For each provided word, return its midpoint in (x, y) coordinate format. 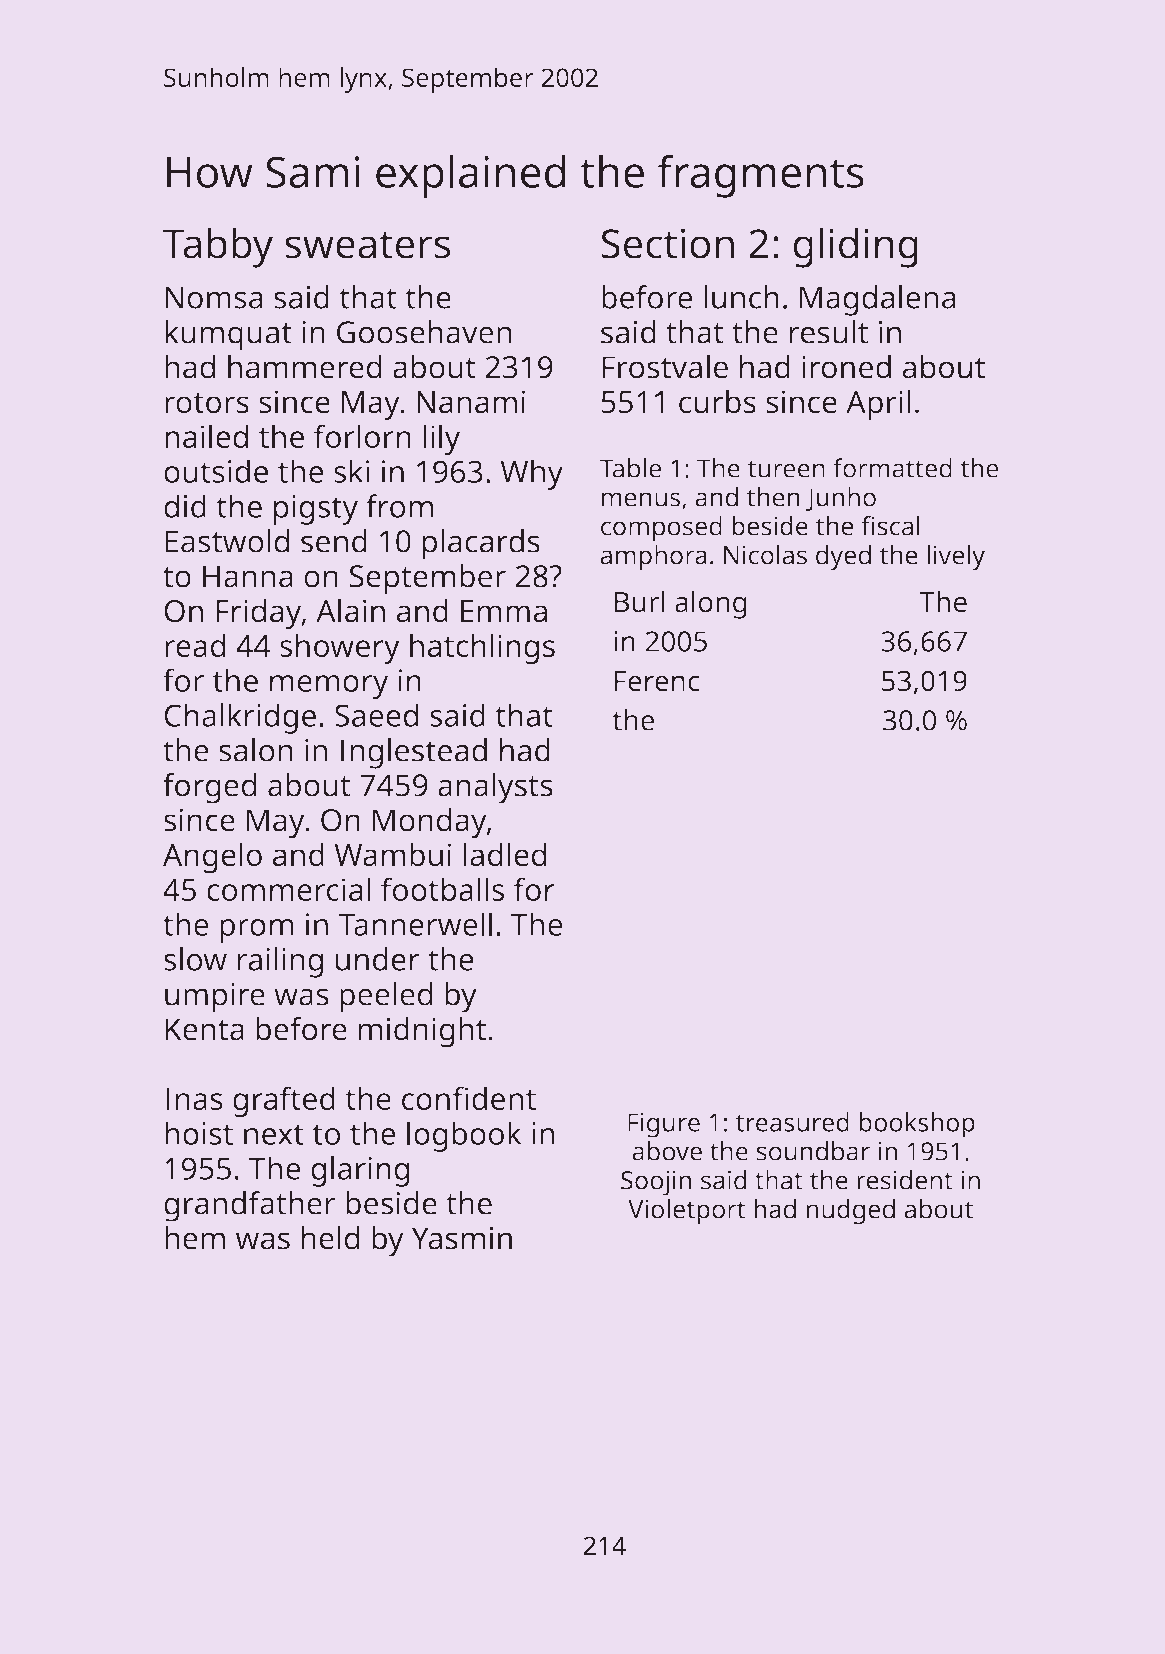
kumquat (228, 335)
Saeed (377, 715)
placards (481, 544)
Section (667, 243)
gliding (855, 247)
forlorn (362, 436)
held (330, 1238)
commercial (289, 889)
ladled (505, 854)
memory (329, 687)
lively (956, 558)
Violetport (687, 1212)
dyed (843, 558)
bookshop (917, 1125)
